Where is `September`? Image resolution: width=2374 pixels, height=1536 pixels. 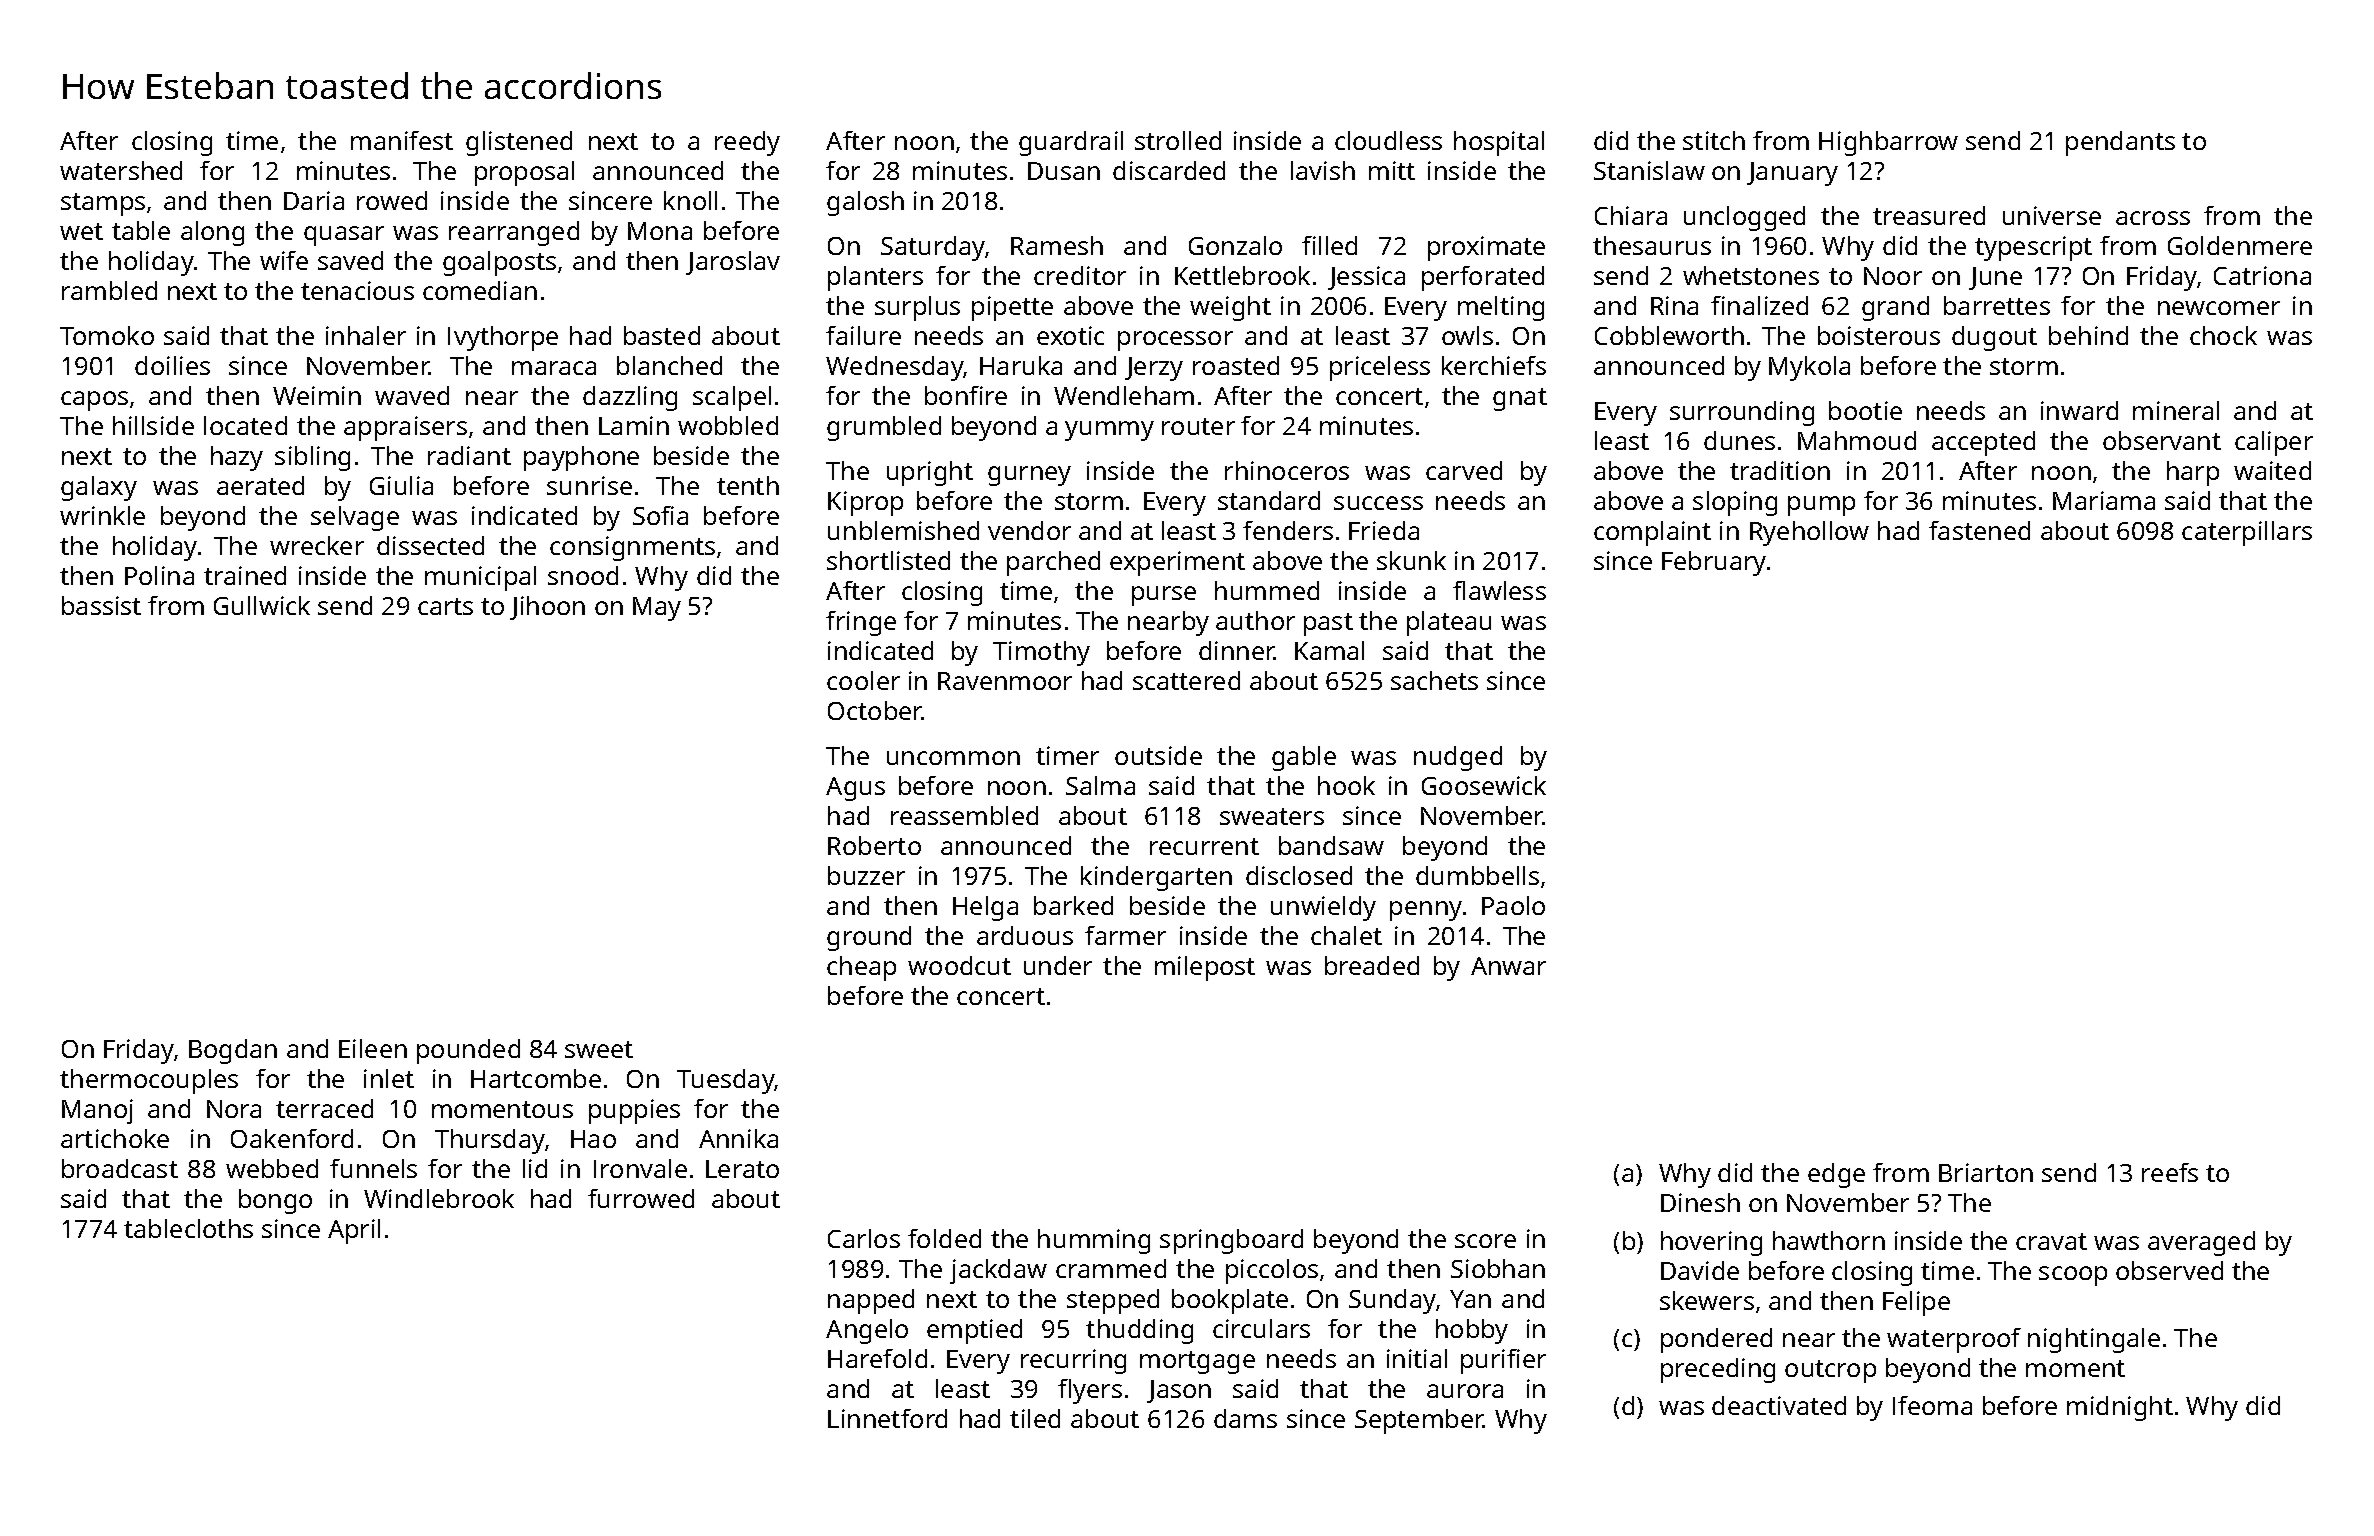
September is located at coordinates (1419, 1421).
